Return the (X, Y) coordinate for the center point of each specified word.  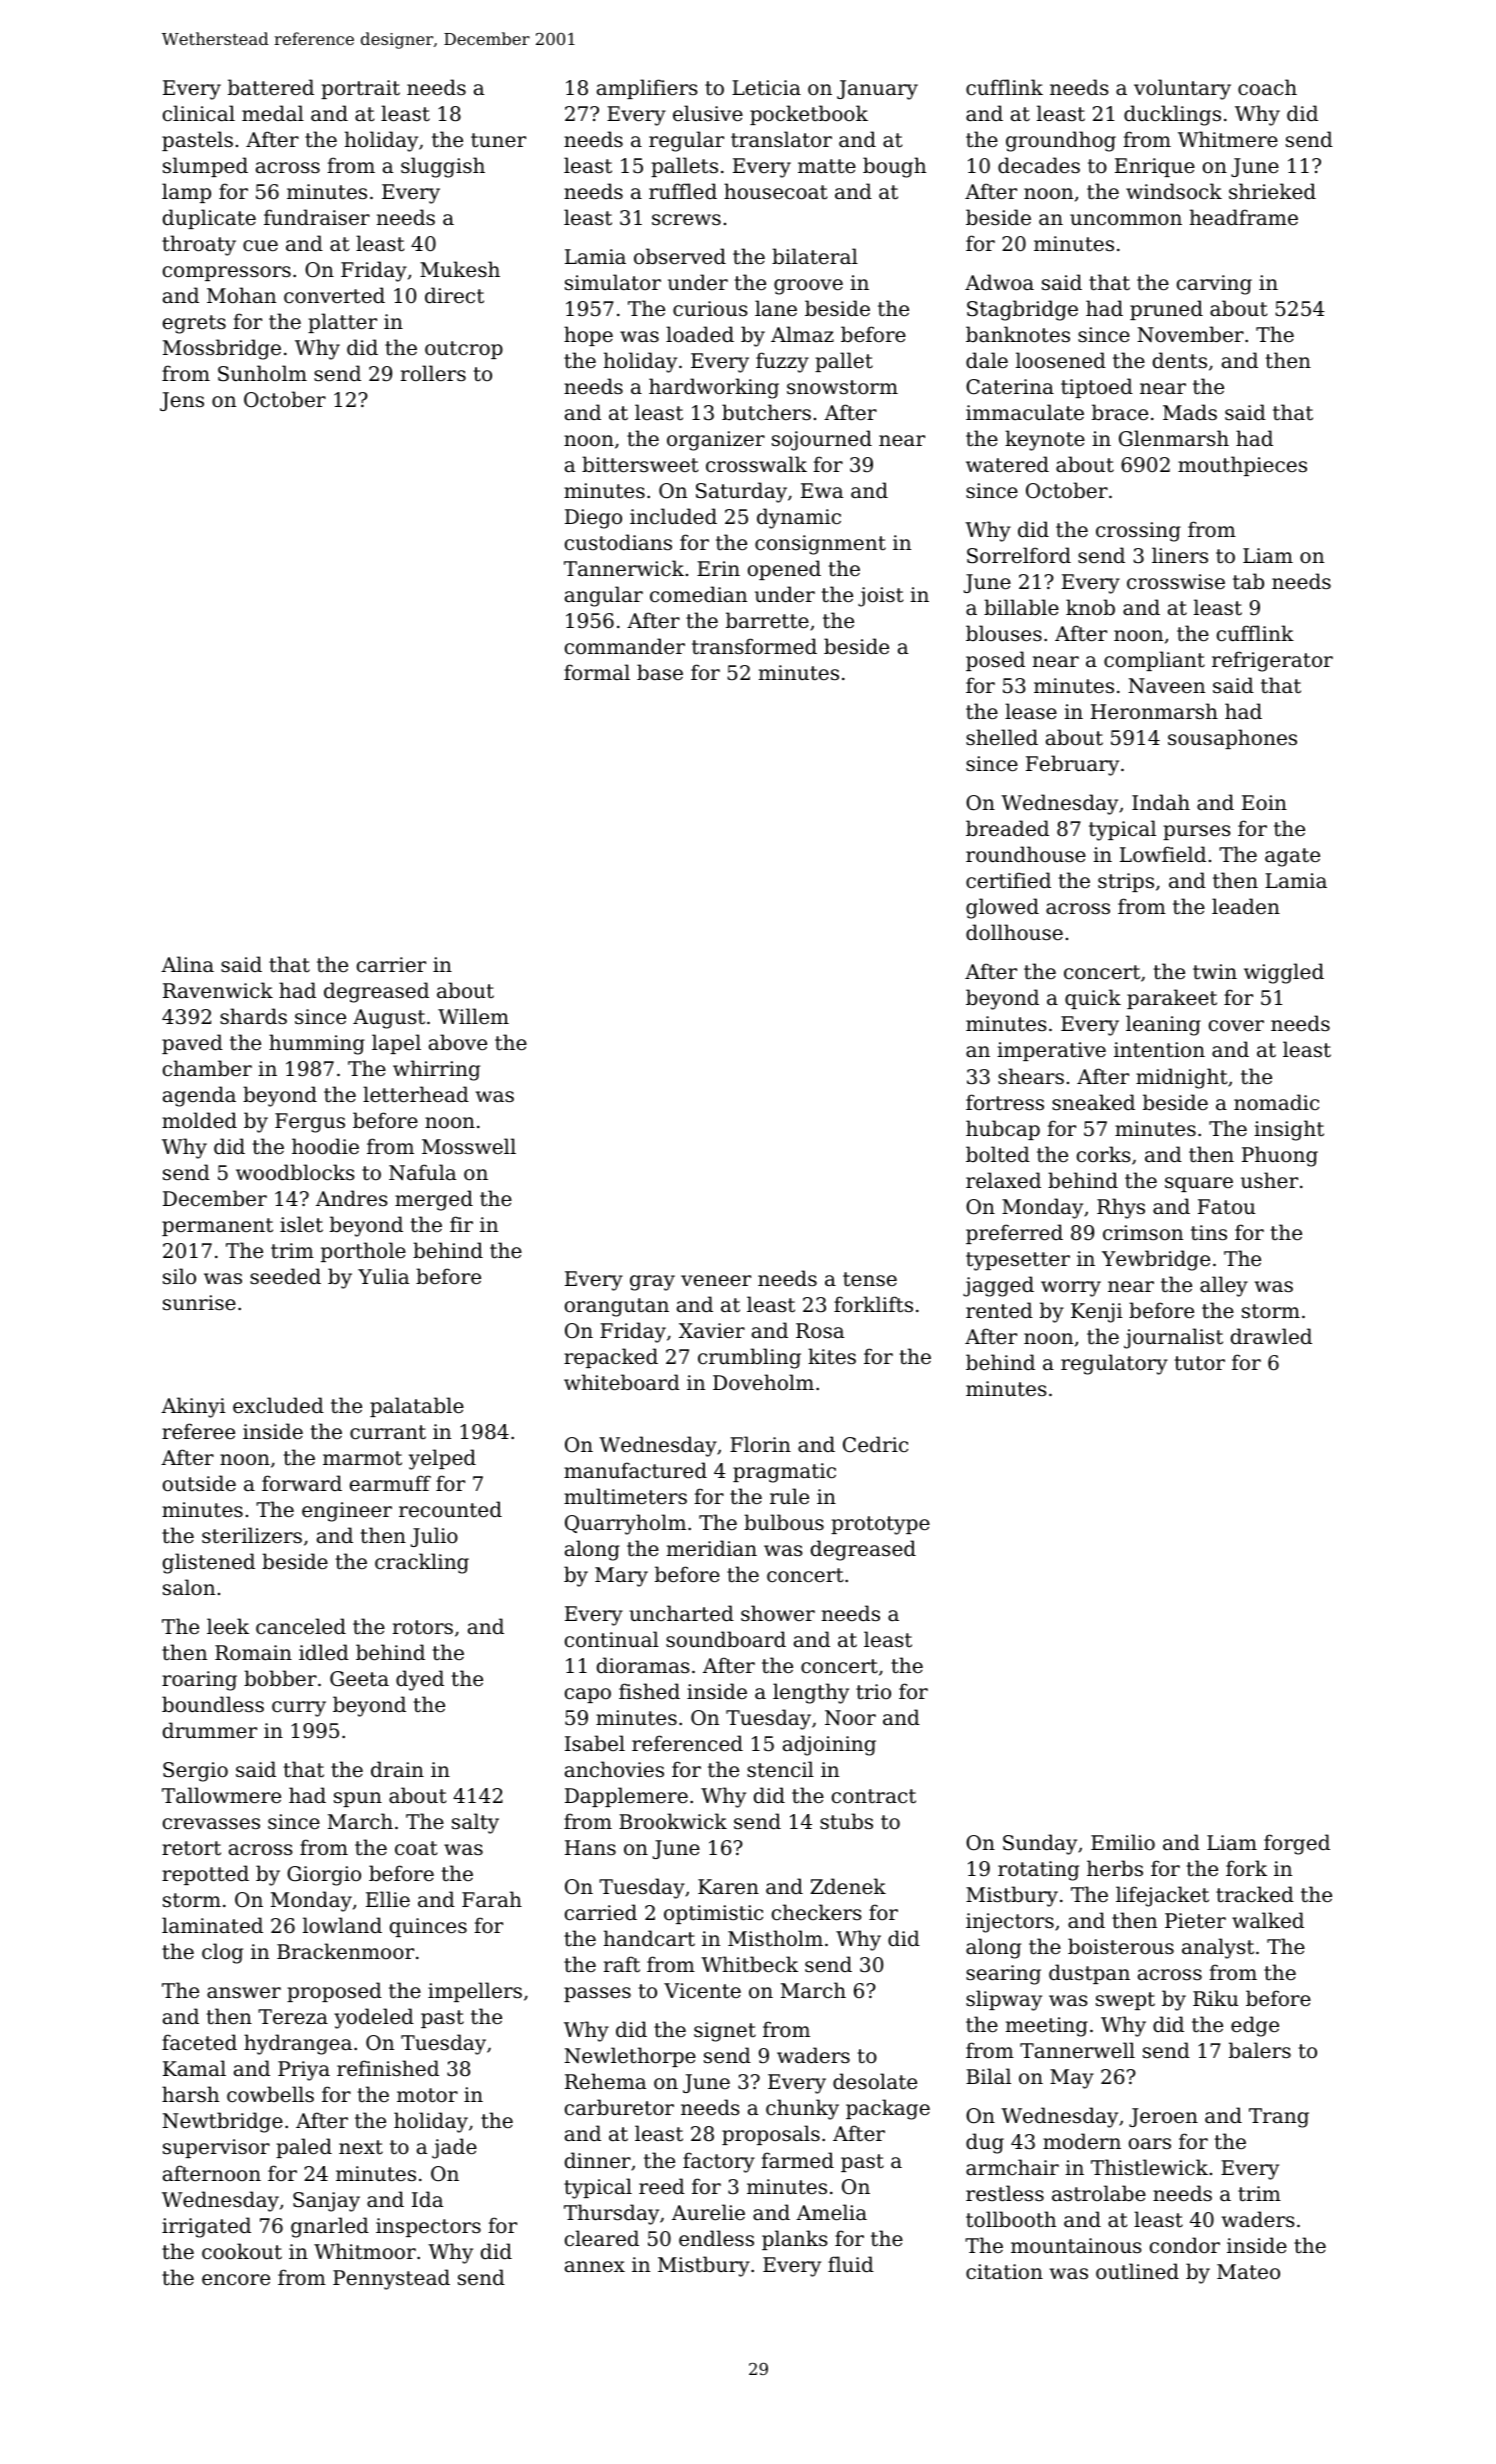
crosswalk (756, 464)
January (877, 90)
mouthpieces (1242, 466)
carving (1214, 285)
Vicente (702, 1991)
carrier (391, 965)
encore (236, 2280)
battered (271, 87)
